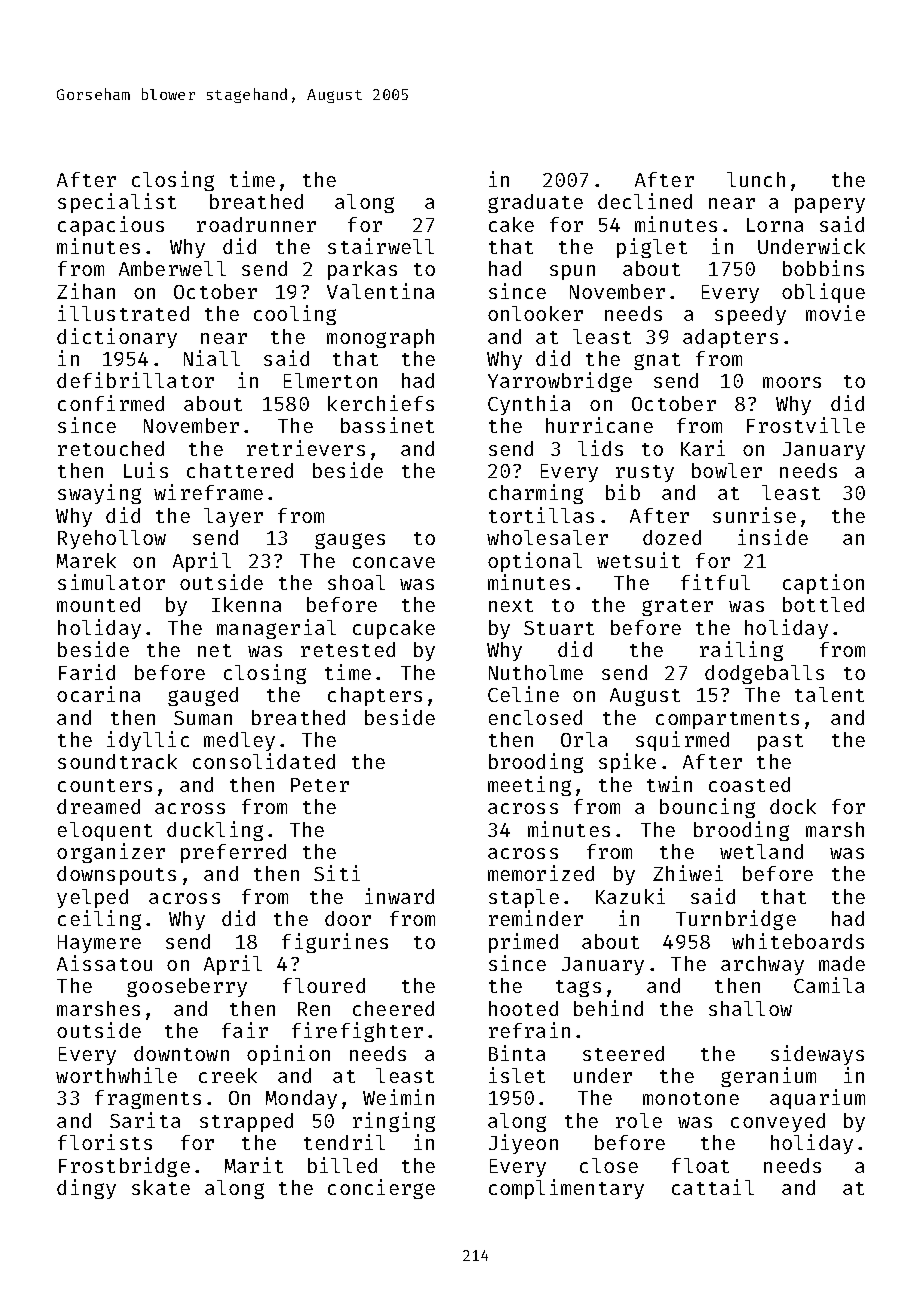 This screenshot has width=924, height=1311. Describe the element at coordinates (86, 1189) in the screenshot. I see `dingy` at that location.
